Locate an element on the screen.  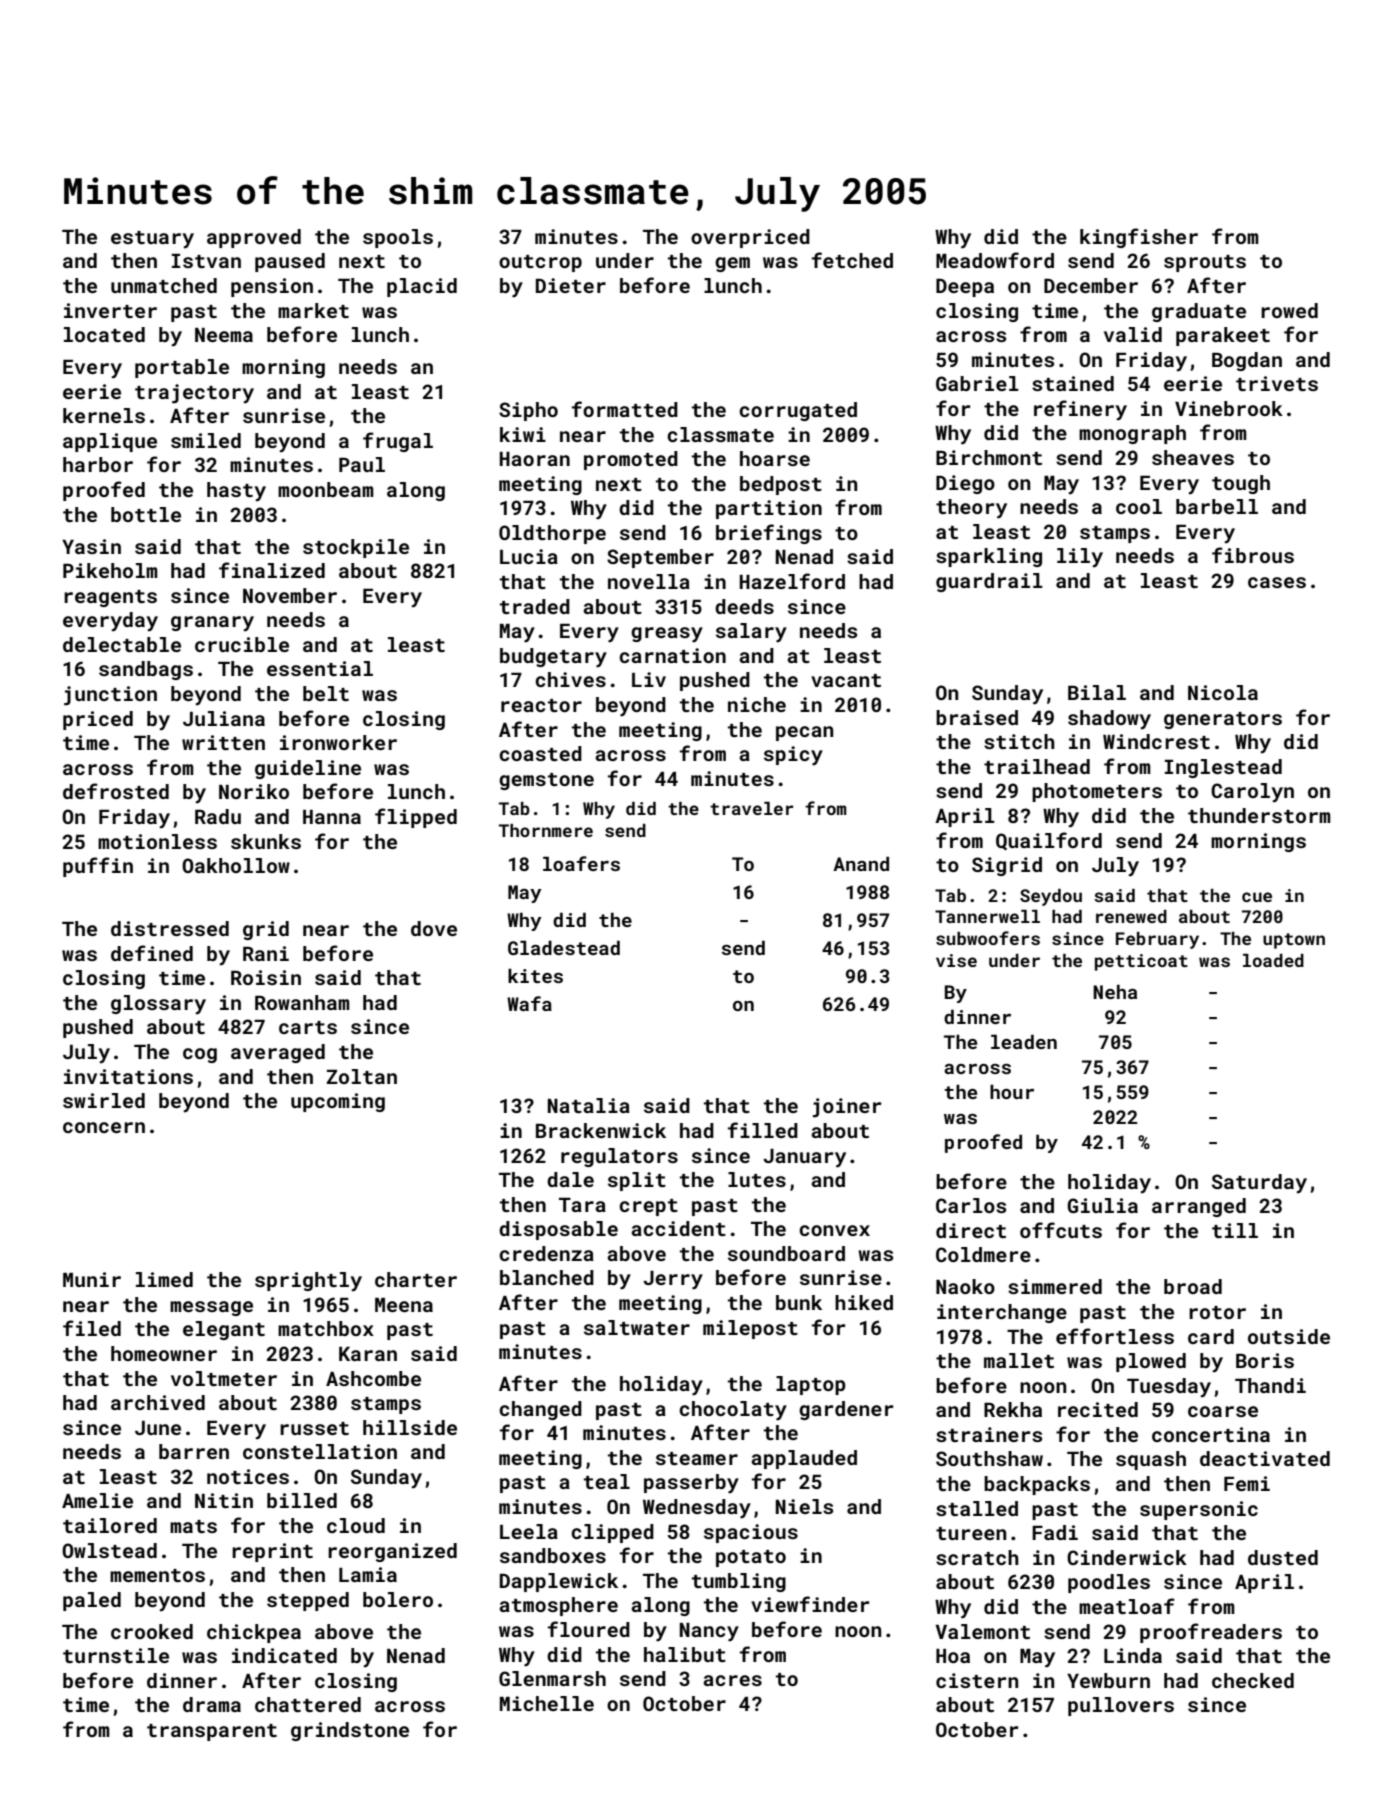
Yasin is located at coordinates (91, 546).
